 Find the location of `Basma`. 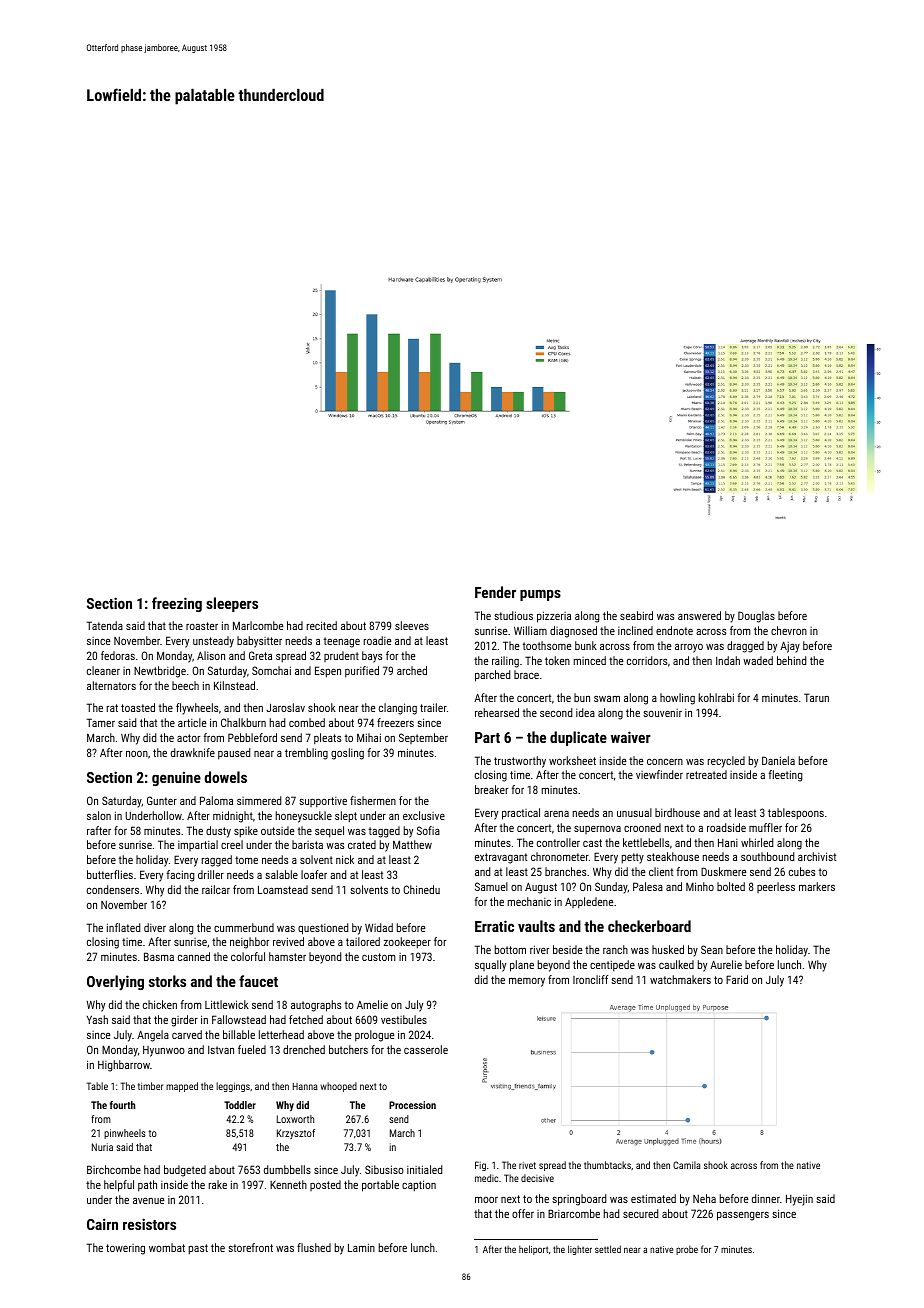

Basma is located at coordinates (159, 956).
